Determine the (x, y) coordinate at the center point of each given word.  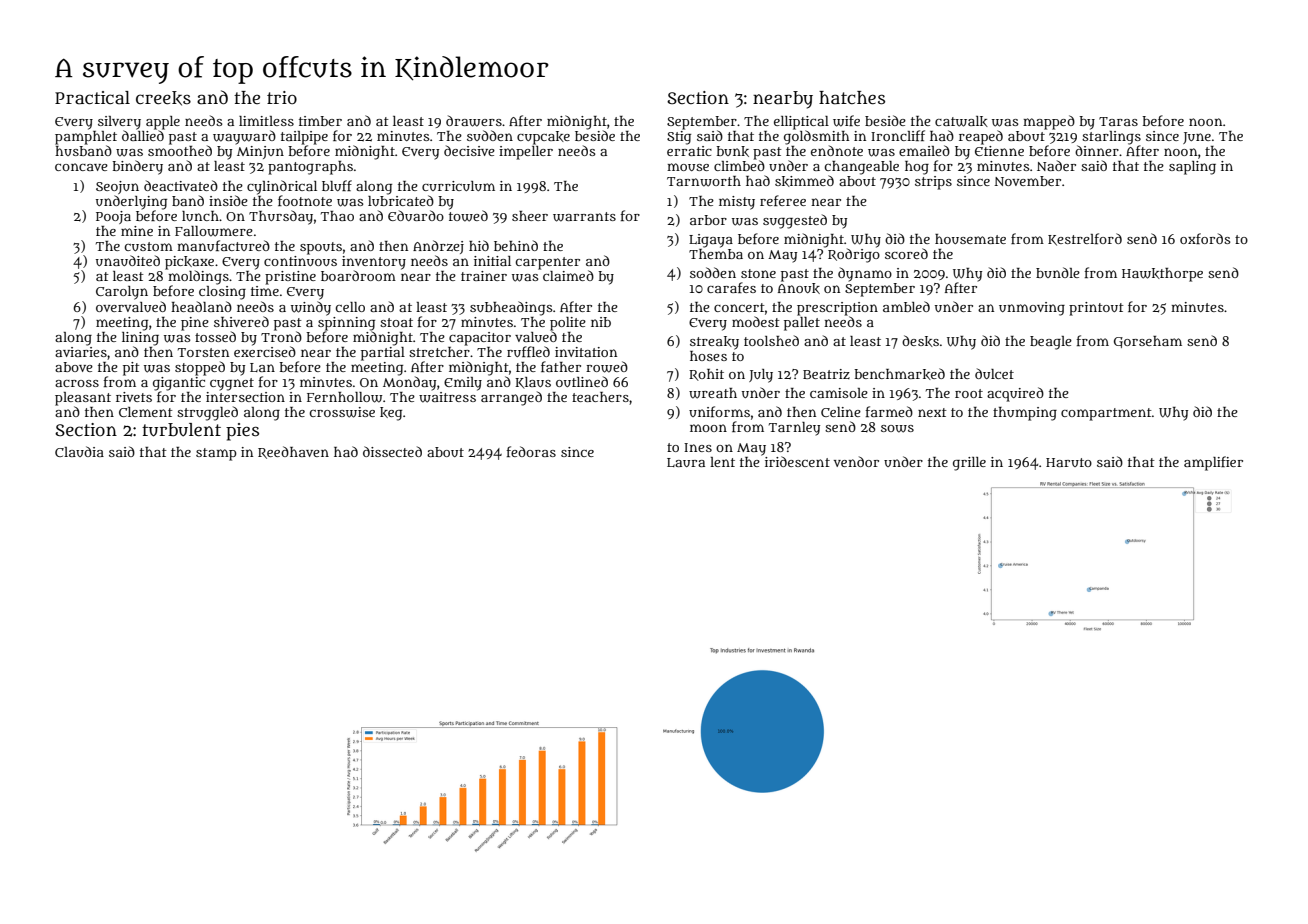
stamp (216, 454)
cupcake (543, 138)
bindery (137, 167)
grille (969, 464)
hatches (852, 98)
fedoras (531, 451)
